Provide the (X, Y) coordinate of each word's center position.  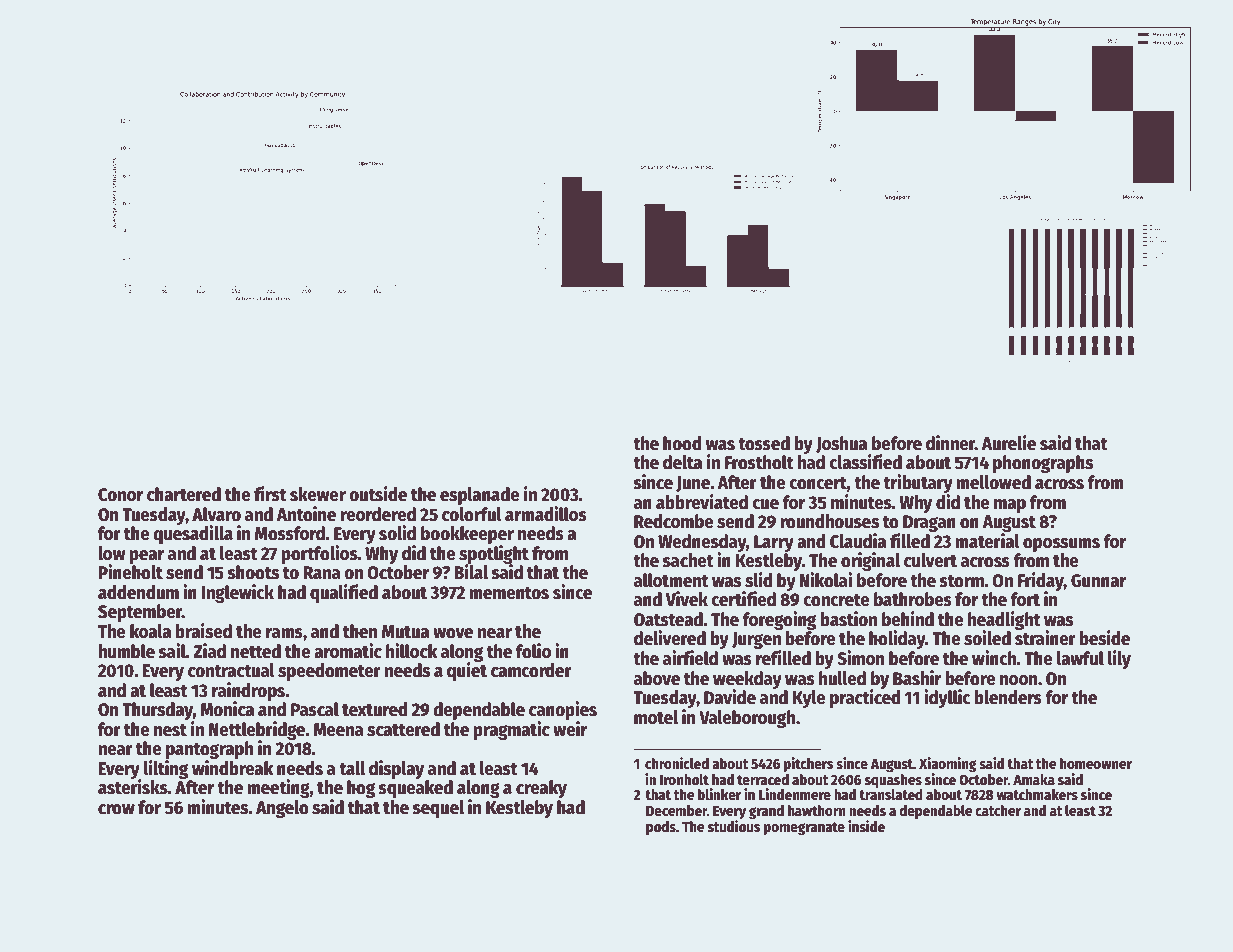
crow (116, 809)
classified (865, 462)
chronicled (677, 763)
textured (375, 709)
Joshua (841, 444)
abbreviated (702, 502)
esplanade (480, 496)
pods (661, 828)
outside (378, 494)
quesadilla (193, 534)
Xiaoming (948, 764)
